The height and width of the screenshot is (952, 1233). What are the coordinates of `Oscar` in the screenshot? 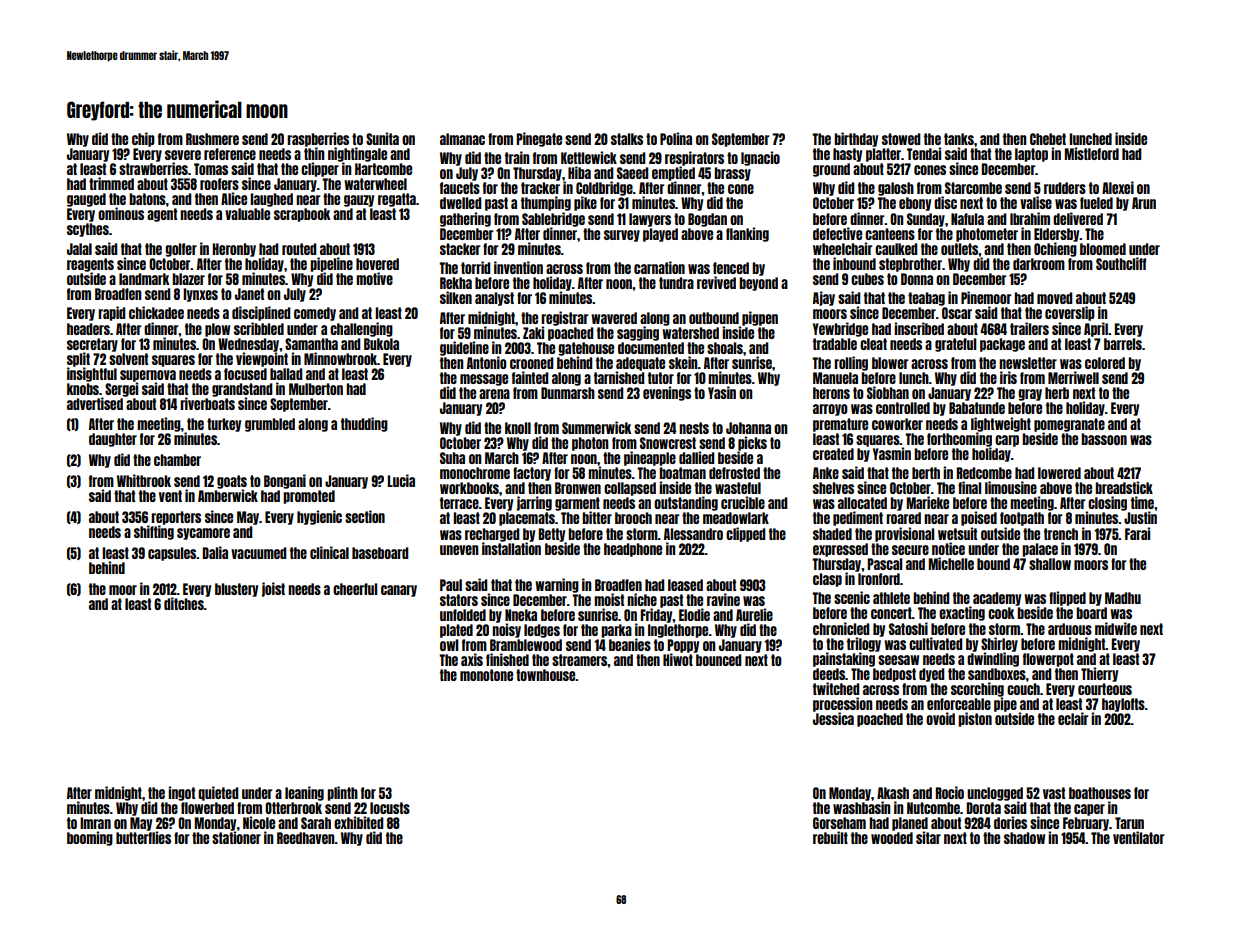 It's located at (957, 313).
